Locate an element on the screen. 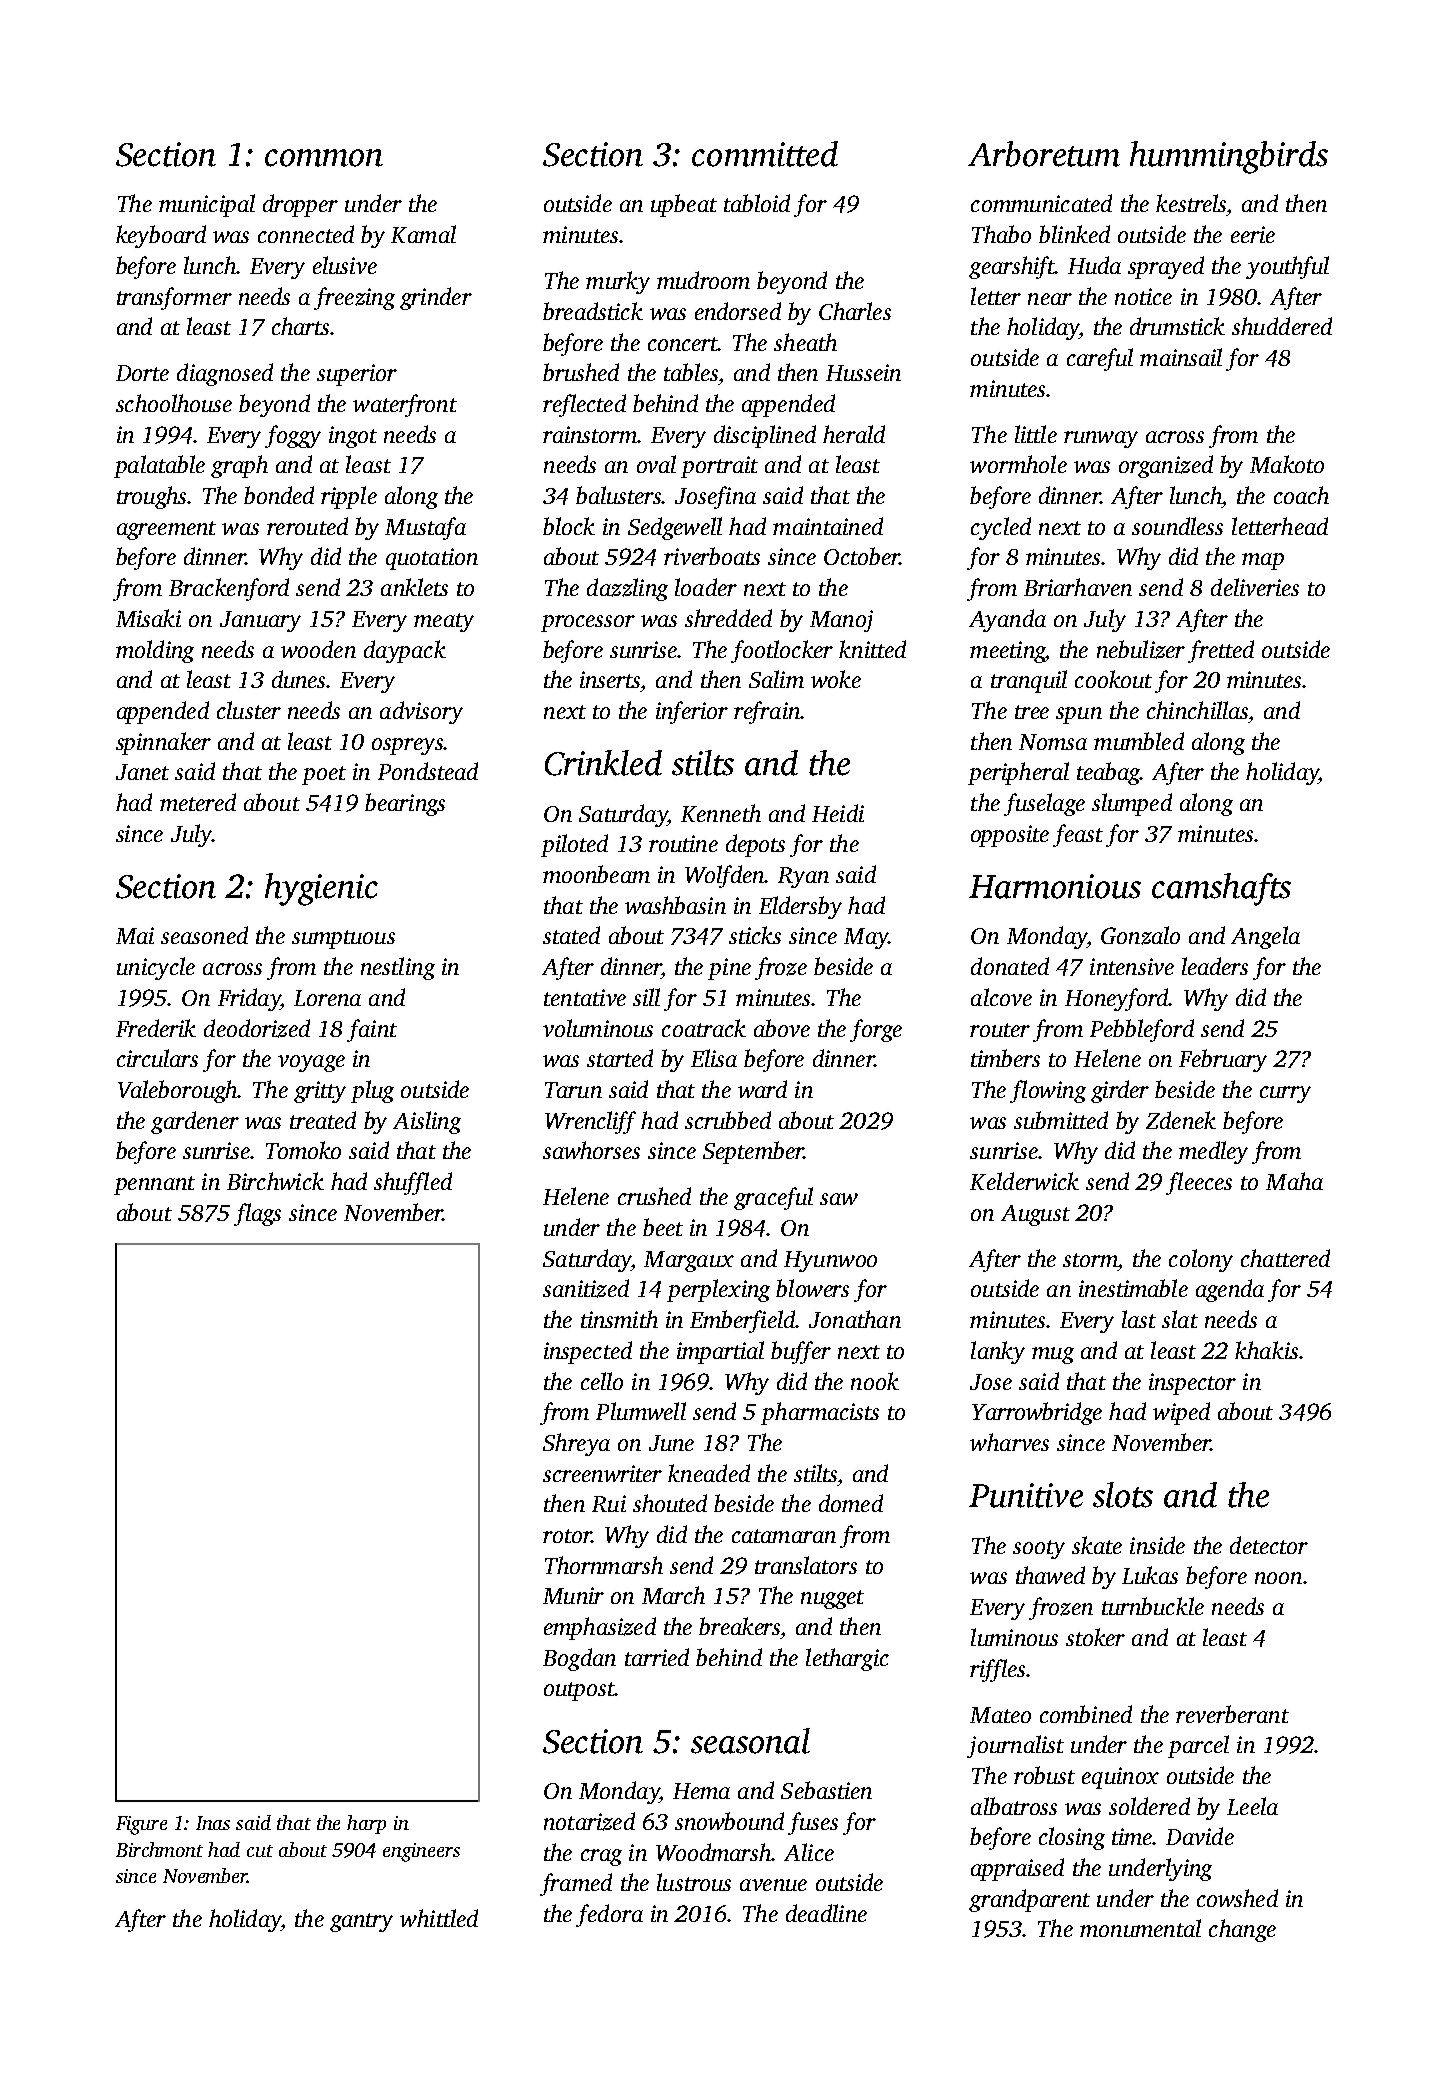  meaty is located at coordinates (444, 622).
